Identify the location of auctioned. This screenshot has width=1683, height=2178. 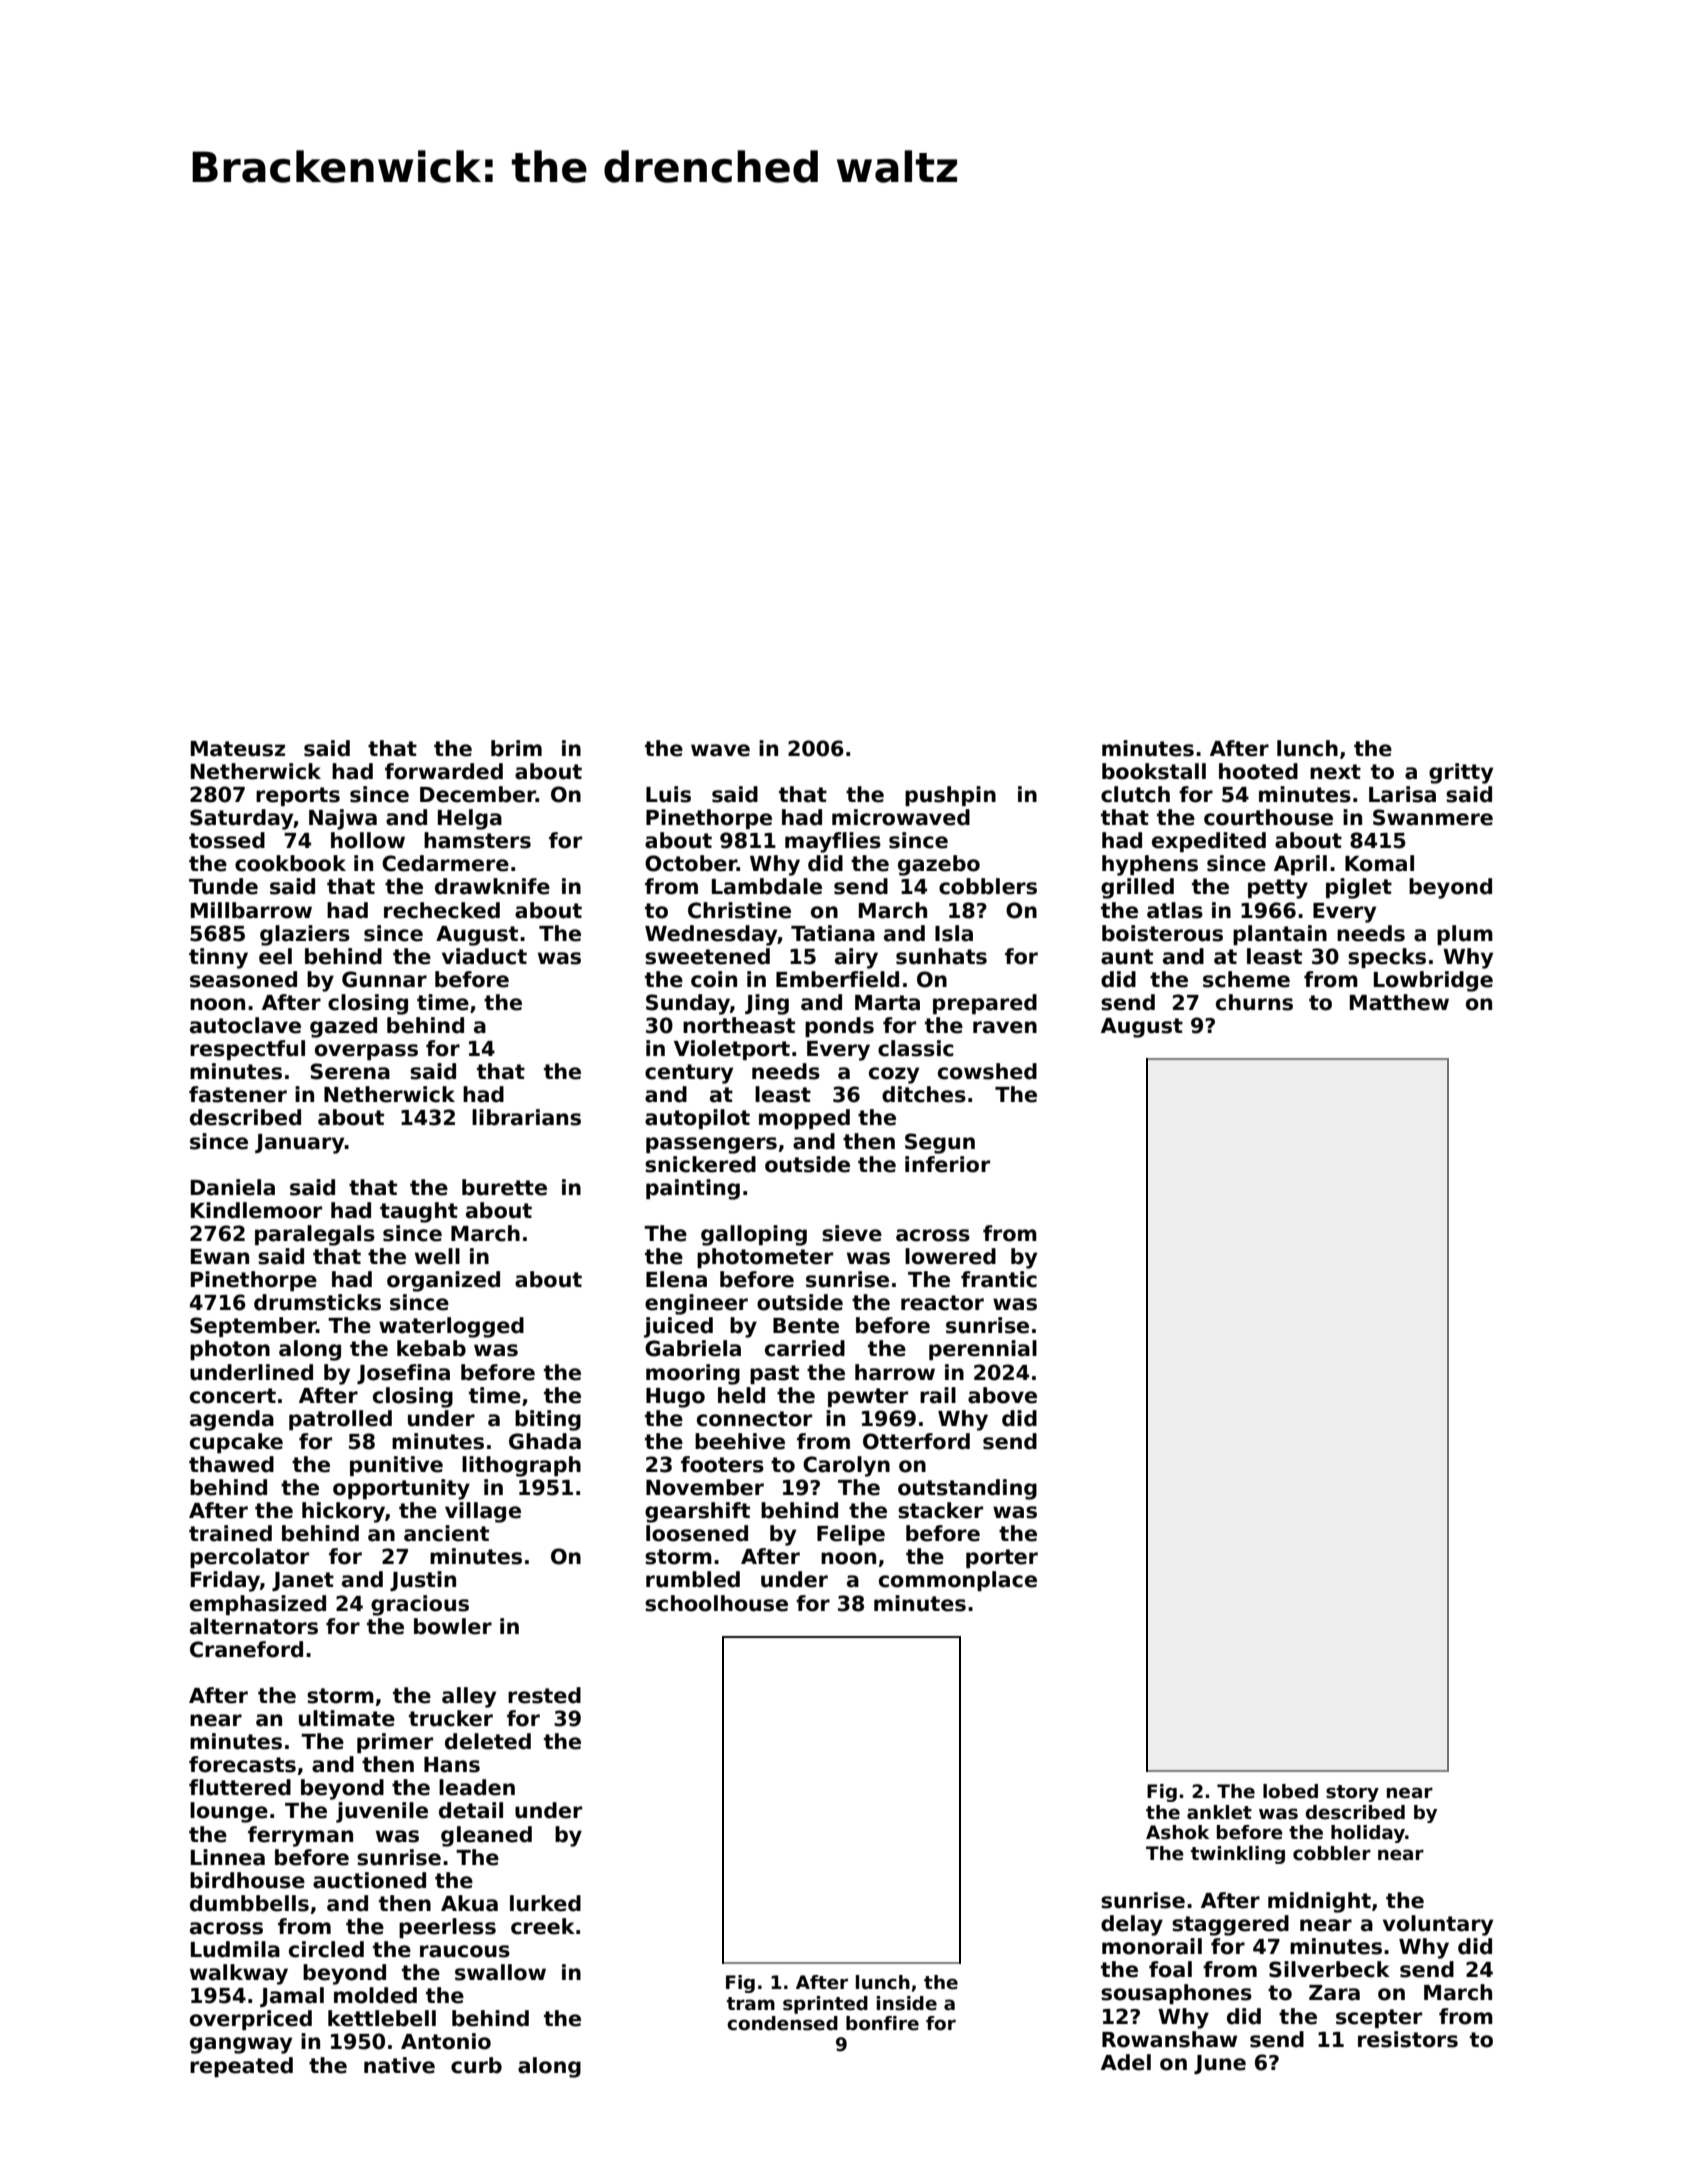
(369, 1880).
